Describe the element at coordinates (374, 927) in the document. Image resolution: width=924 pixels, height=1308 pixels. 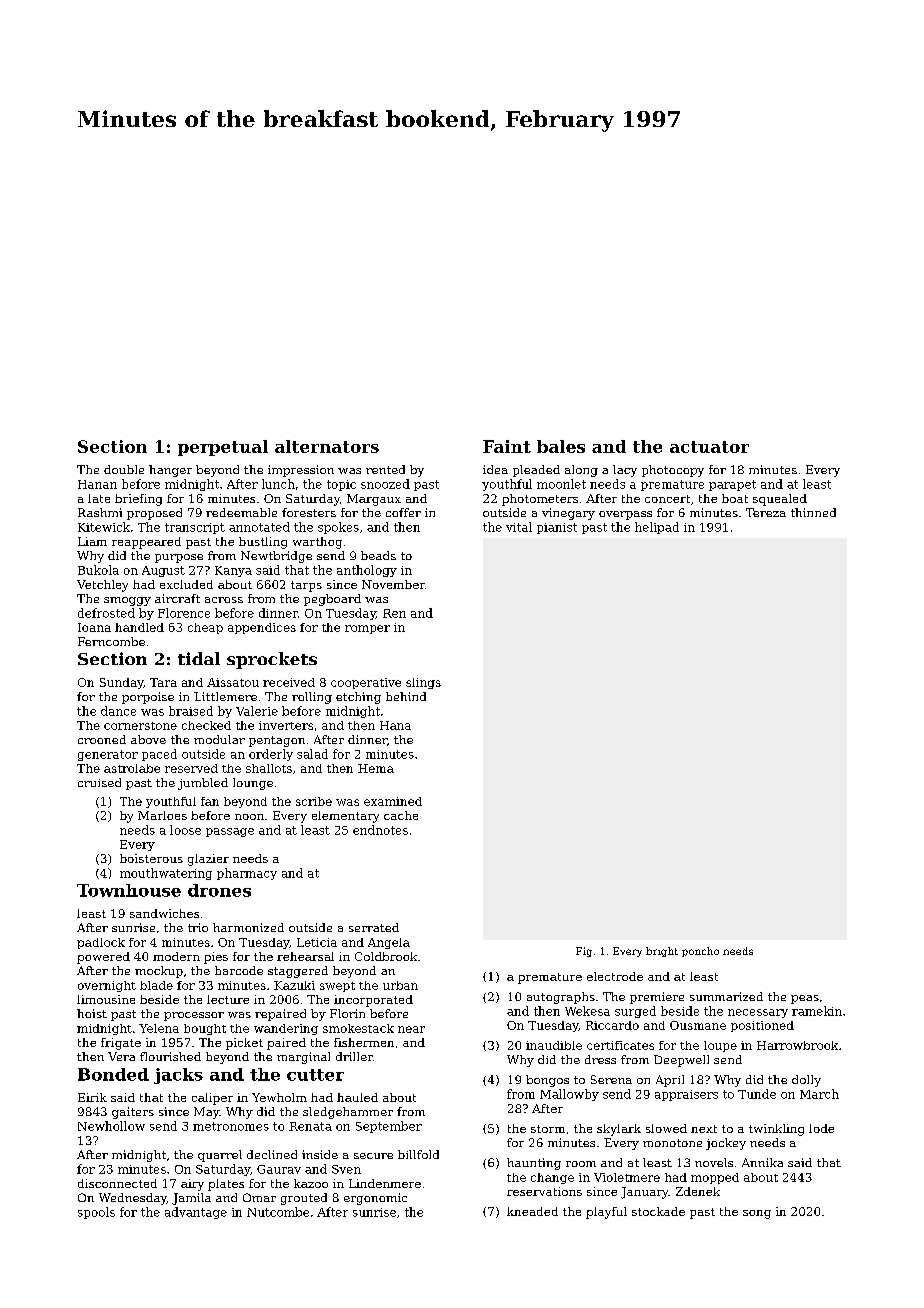
I see `serrated` at that location.
